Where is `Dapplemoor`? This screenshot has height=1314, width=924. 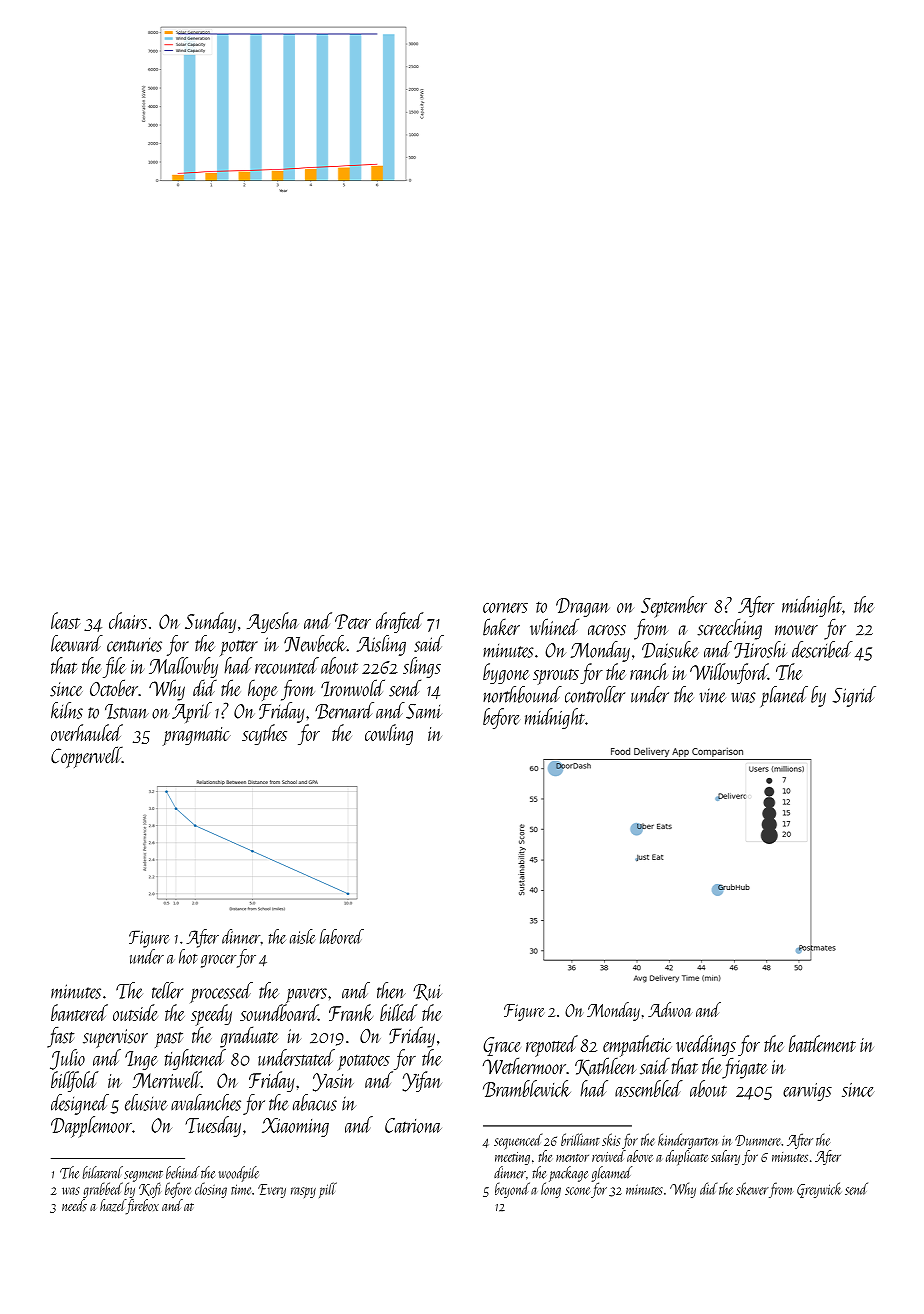
Dapplemoor is located at coordinates (91, 1127).
